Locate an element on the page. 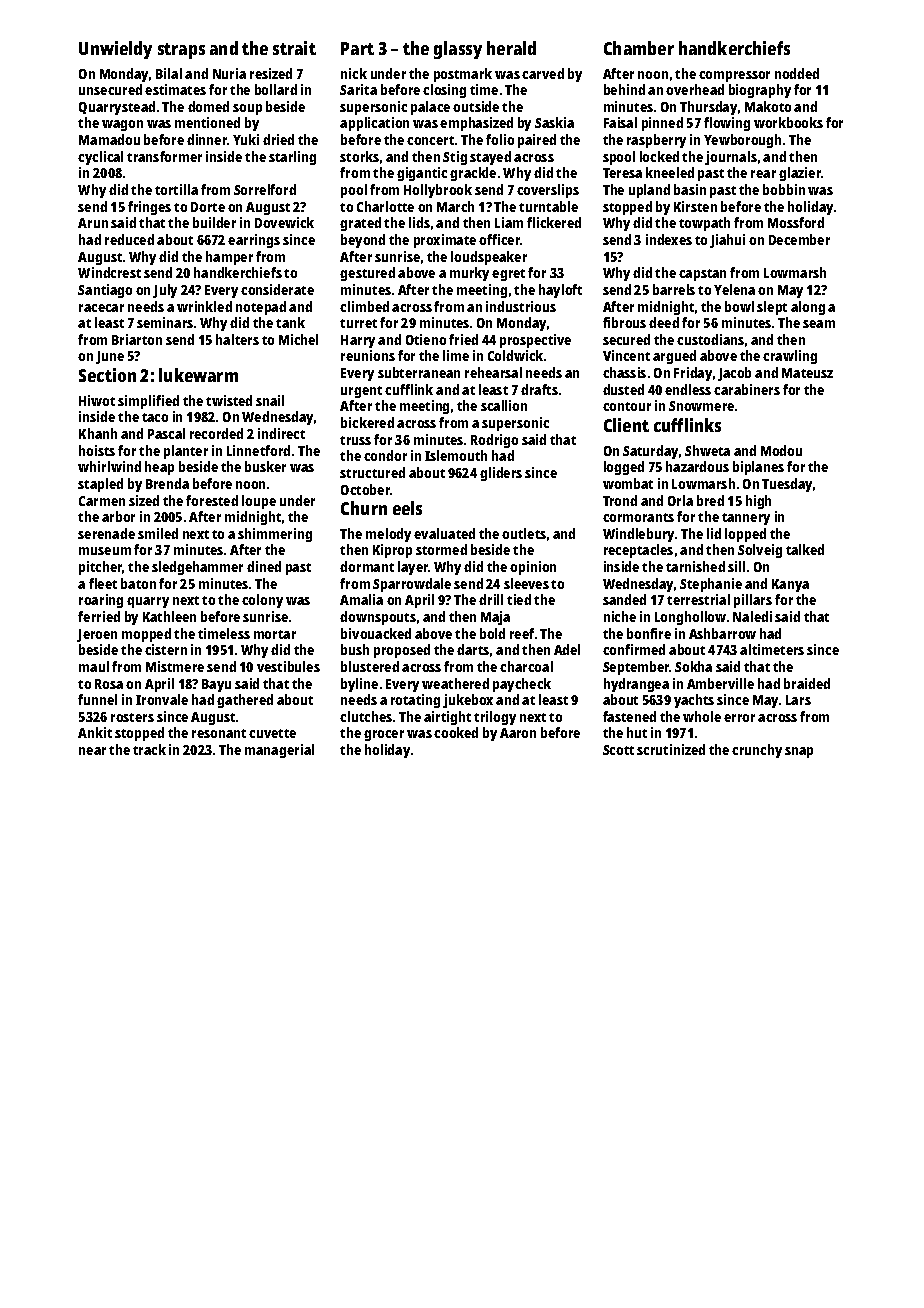 The height and width of the page is (1308, 924). upland is located at coordinates (649, 191).
